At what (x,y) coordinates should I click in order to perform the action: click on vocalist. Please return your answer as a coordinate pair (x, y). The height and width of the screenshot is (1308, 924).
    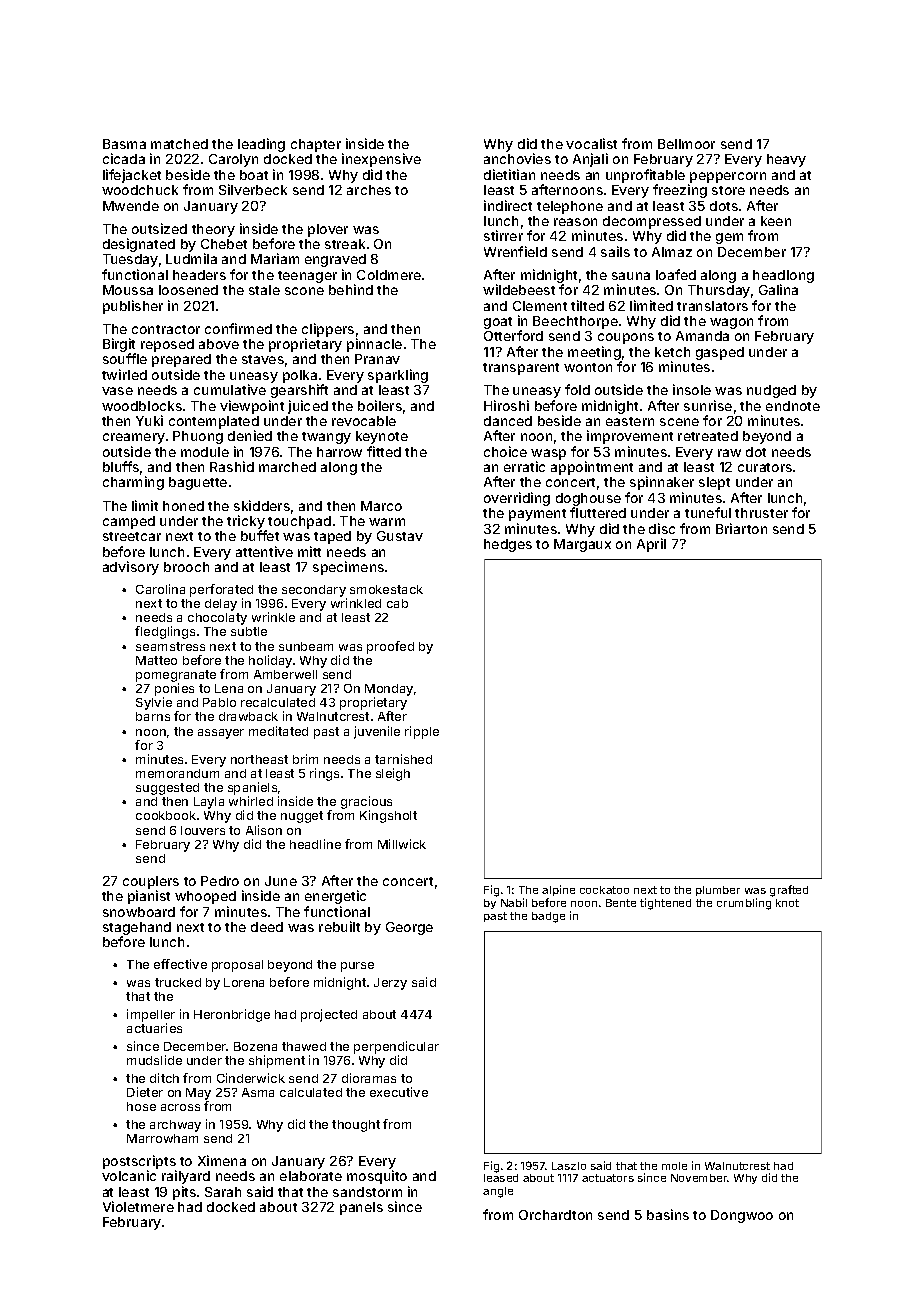
    Looking at the image, I should click on (591, 143).
